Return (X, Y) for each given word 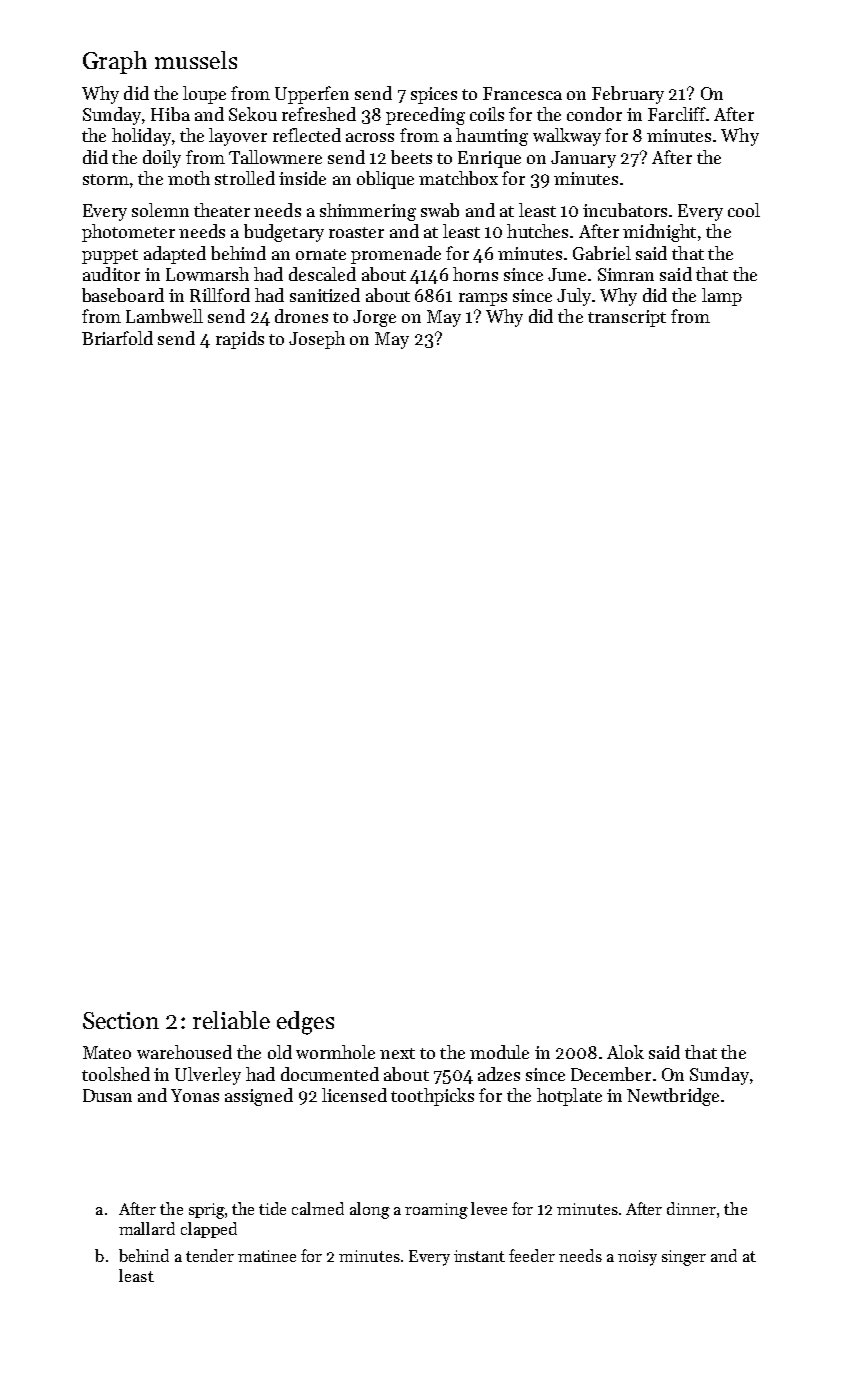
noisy (637, 1258)
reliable (231, 1020)
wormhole (335, 1052)
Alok (625, 1052)
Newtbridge (673, 1097)
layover (238, 137)
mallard (147, 1228)
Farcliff (677, 114)
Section (121, 1020)
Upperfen (312, 95)
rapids (240, 340)
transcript (627, 318)
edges (305, 1023)
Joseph (317, 340)
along (370, 1210)
